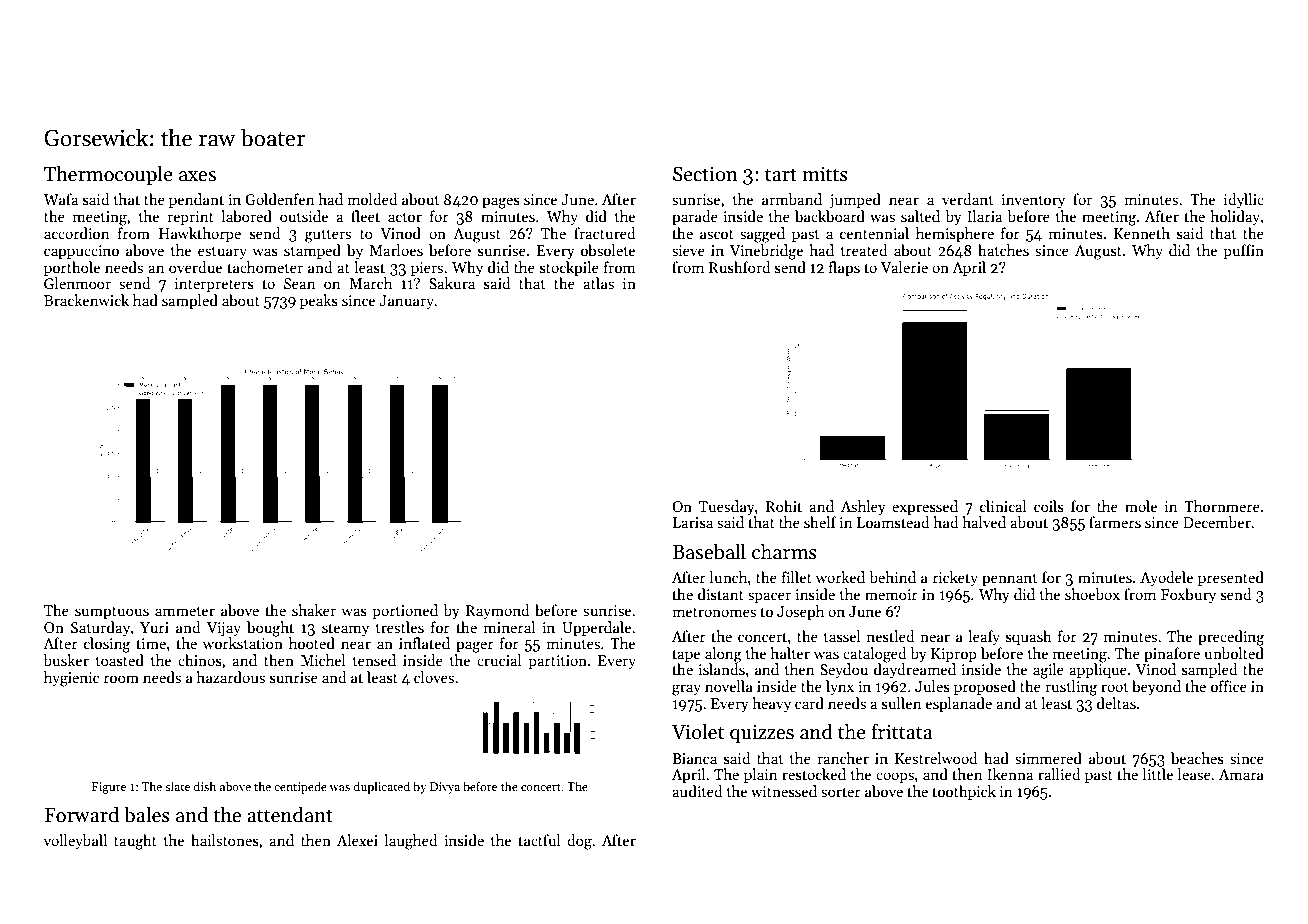  I want to click on Figure, so click(109, 788).
